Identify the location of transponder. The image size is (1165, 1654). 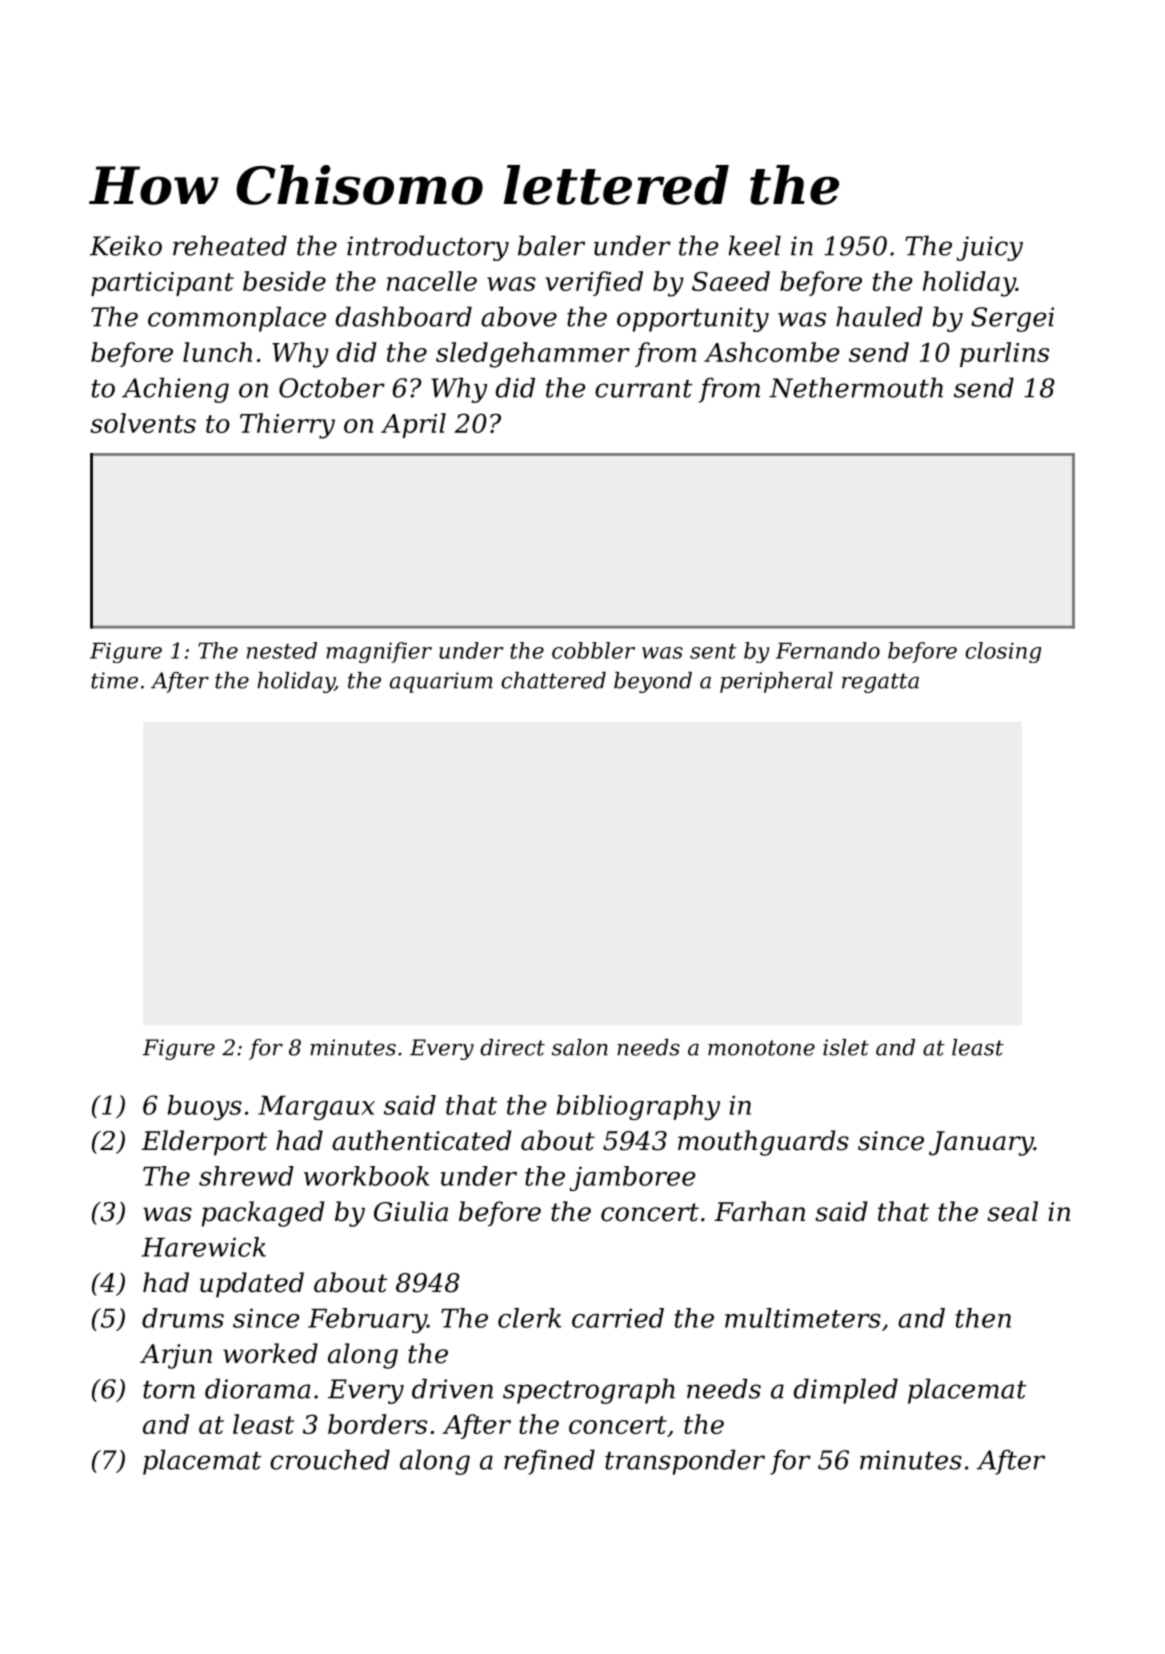
(685, 1462).
